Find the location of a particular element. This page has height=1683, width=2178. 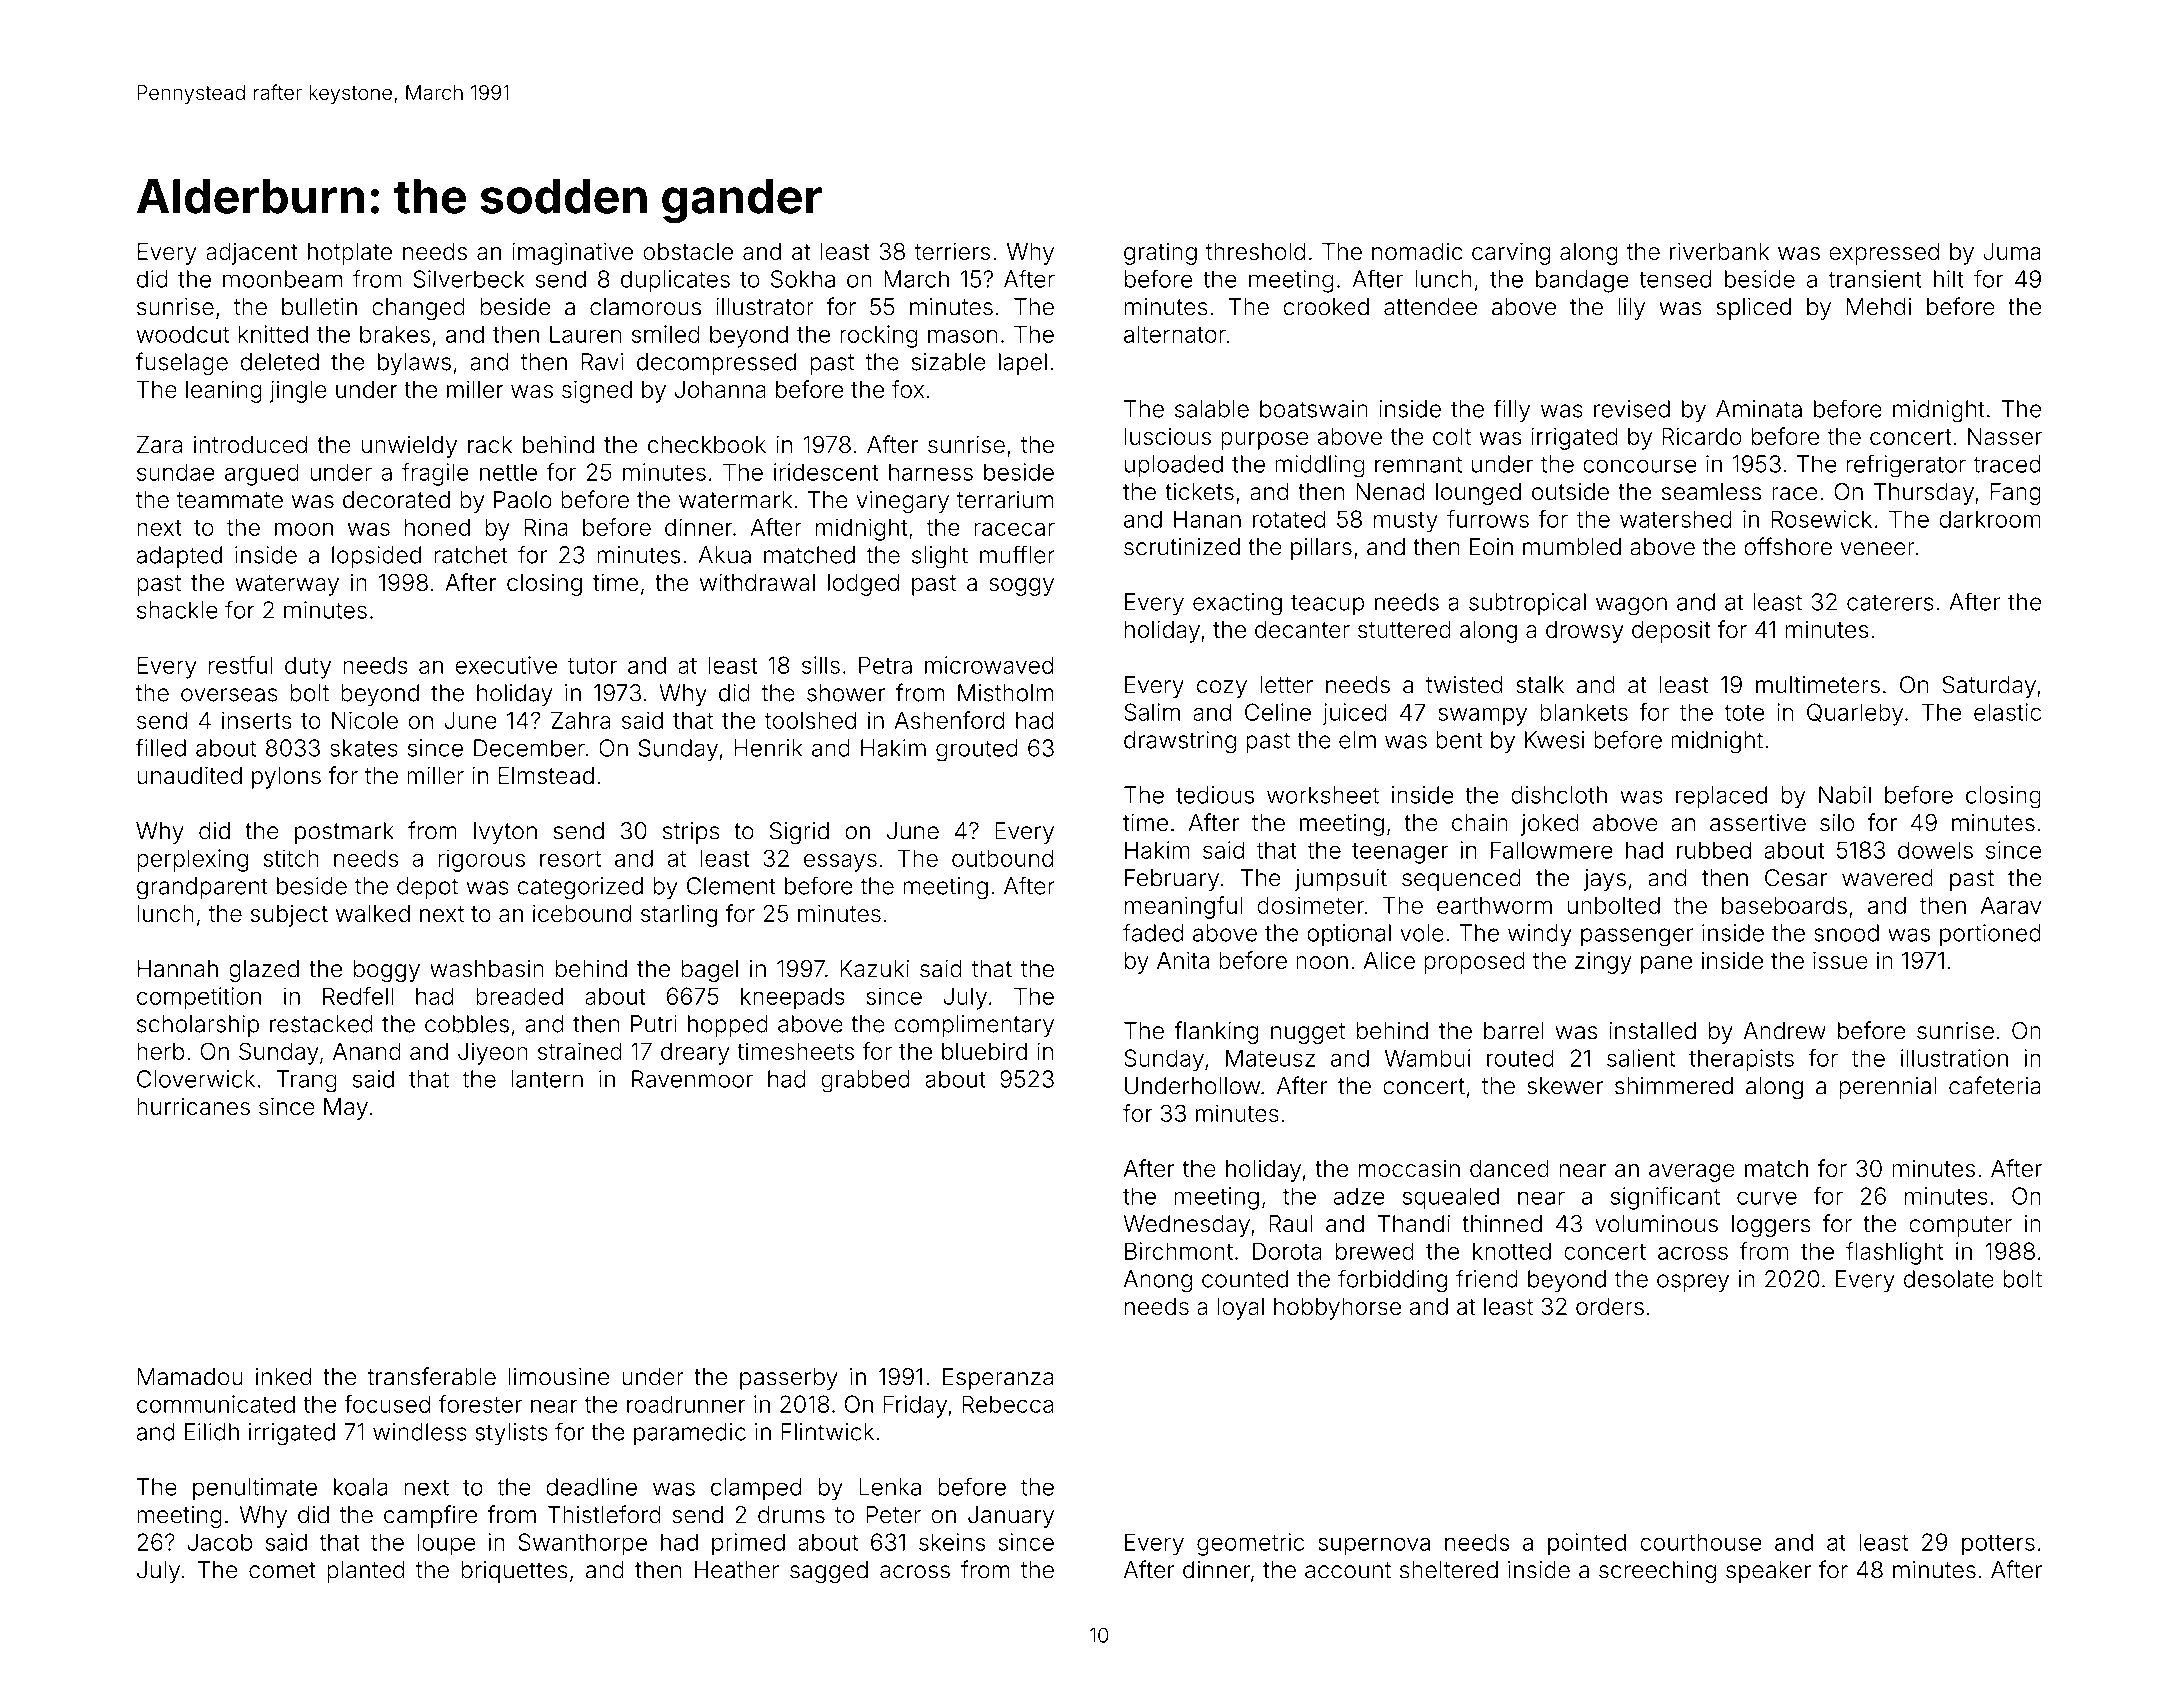

brakes is located at coordinates (395, 334).
